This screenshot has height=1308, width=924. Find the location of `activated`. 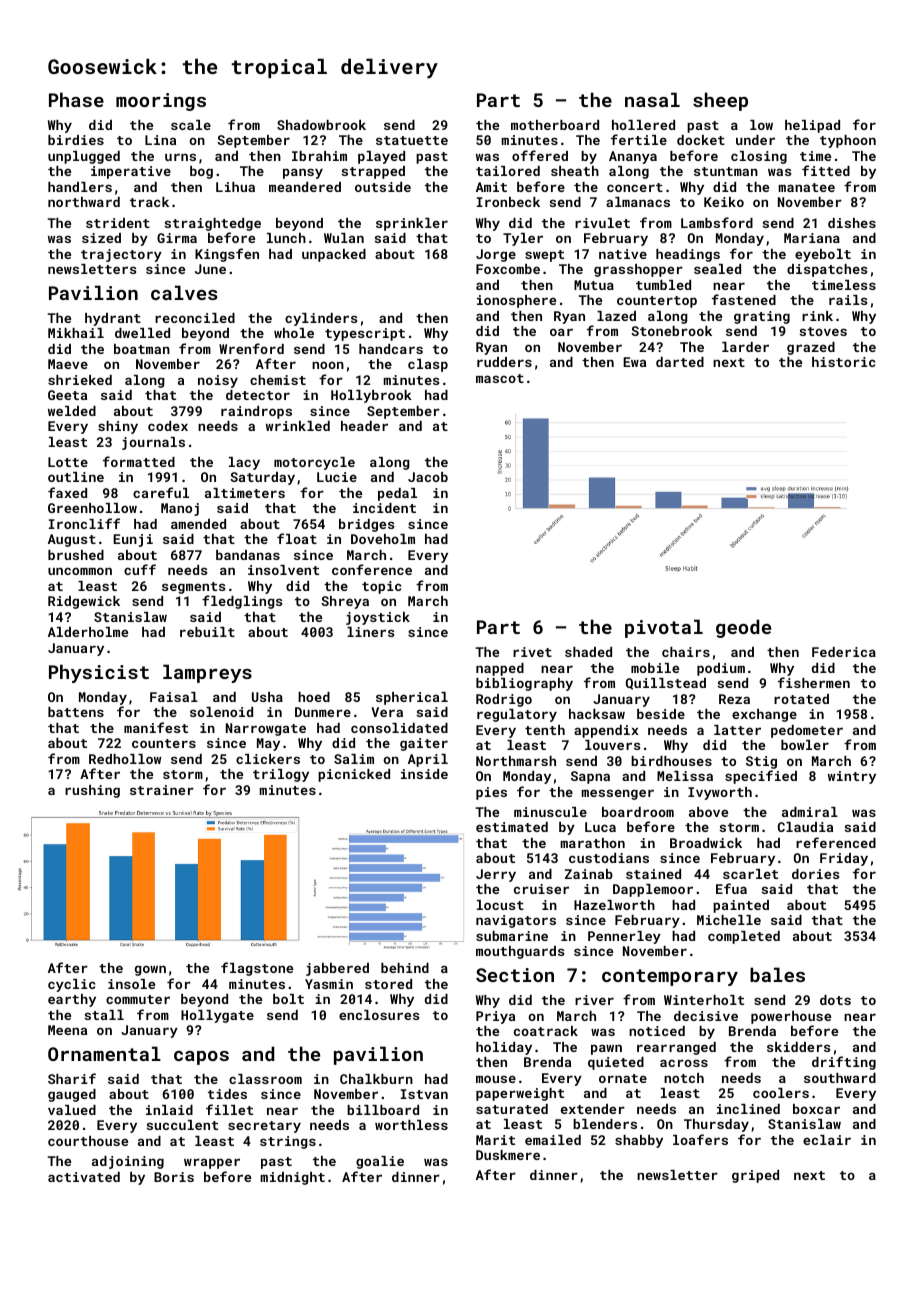

activated is located at coordinates (84, 1177).
